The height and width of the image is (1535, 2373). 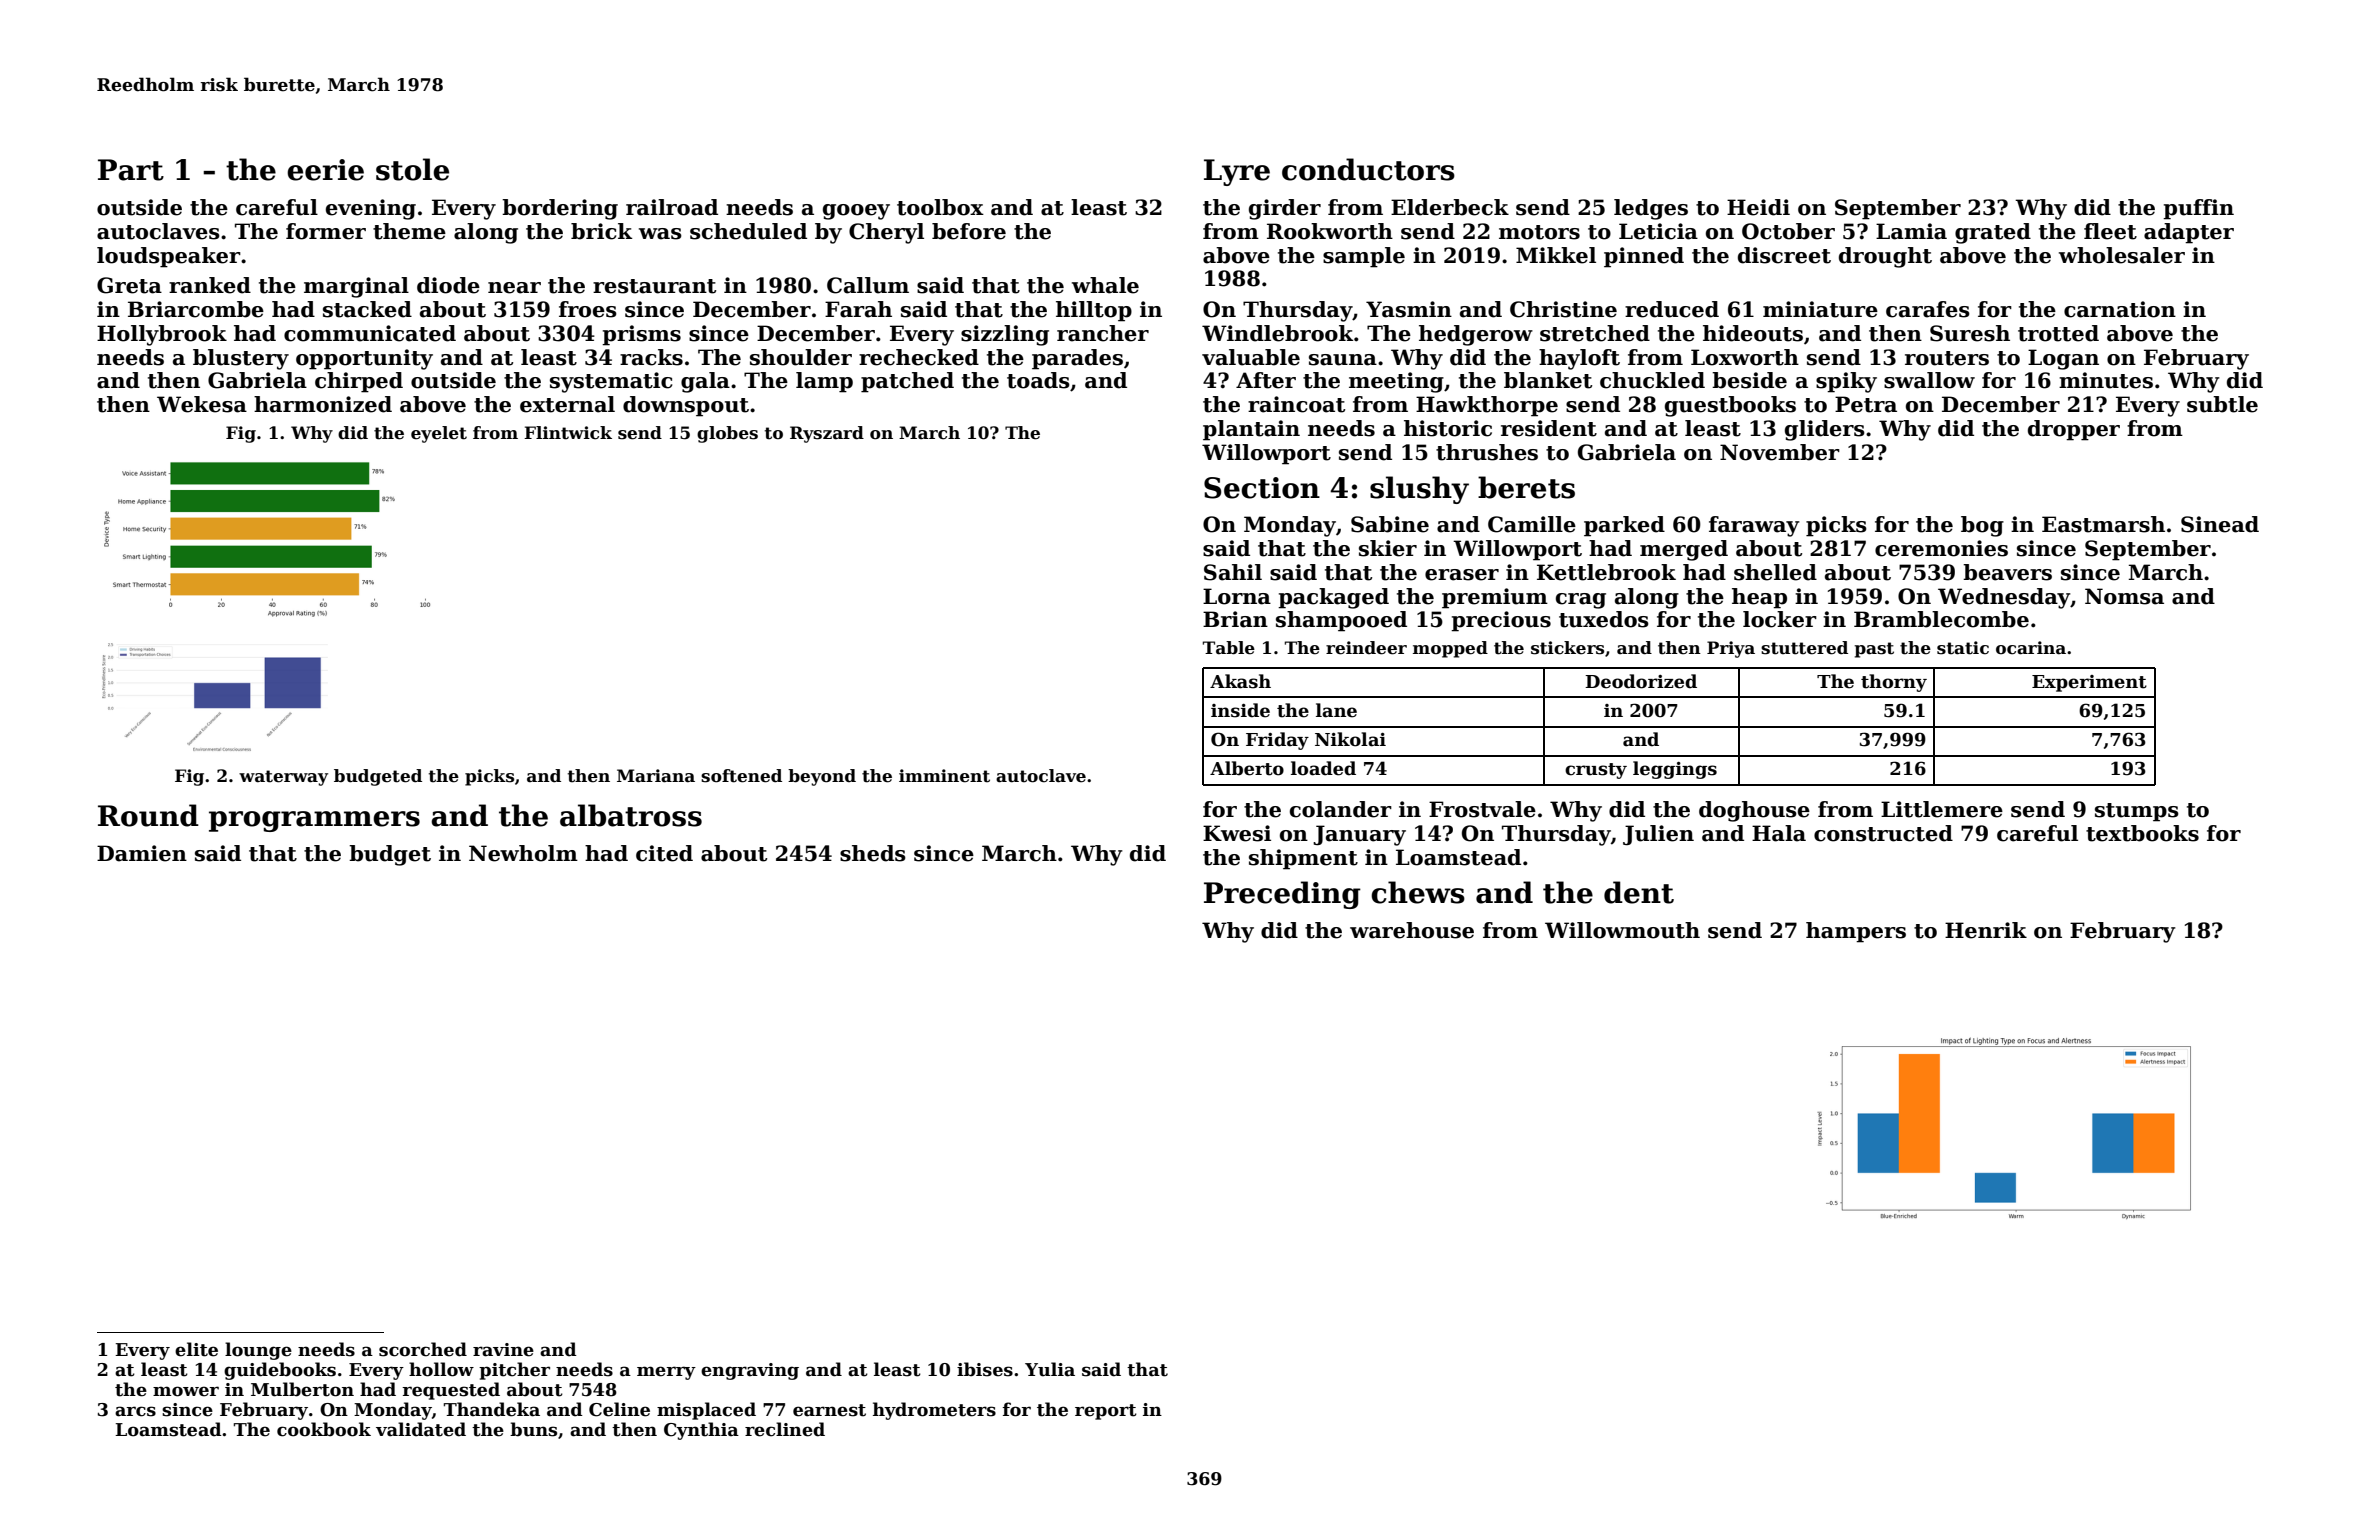 I want to click on Brian, so click(x=1235, y=619).
